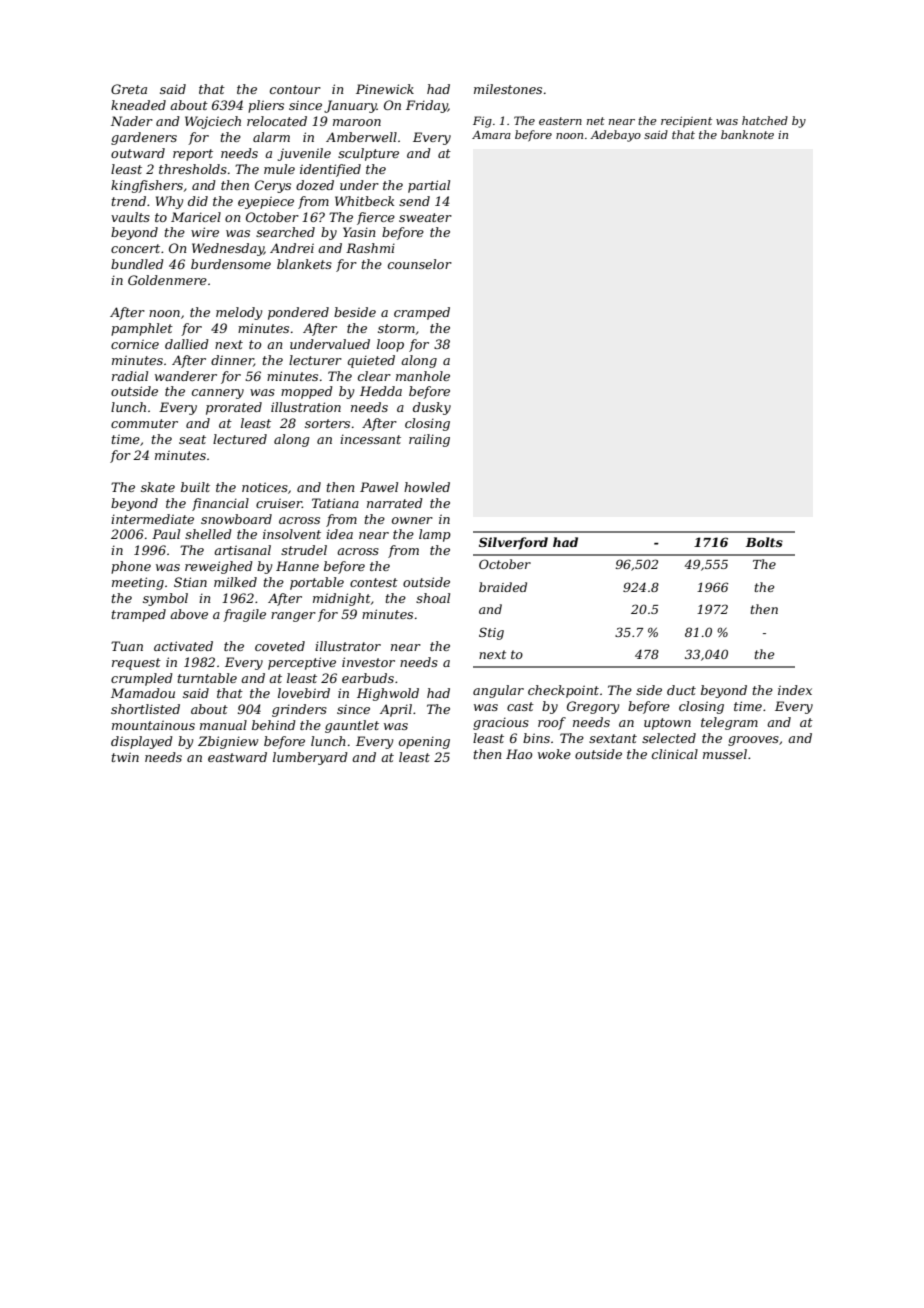  Describe the element at coordinates (292, 534) in the screenshot. I see `insolvent` at that location.
